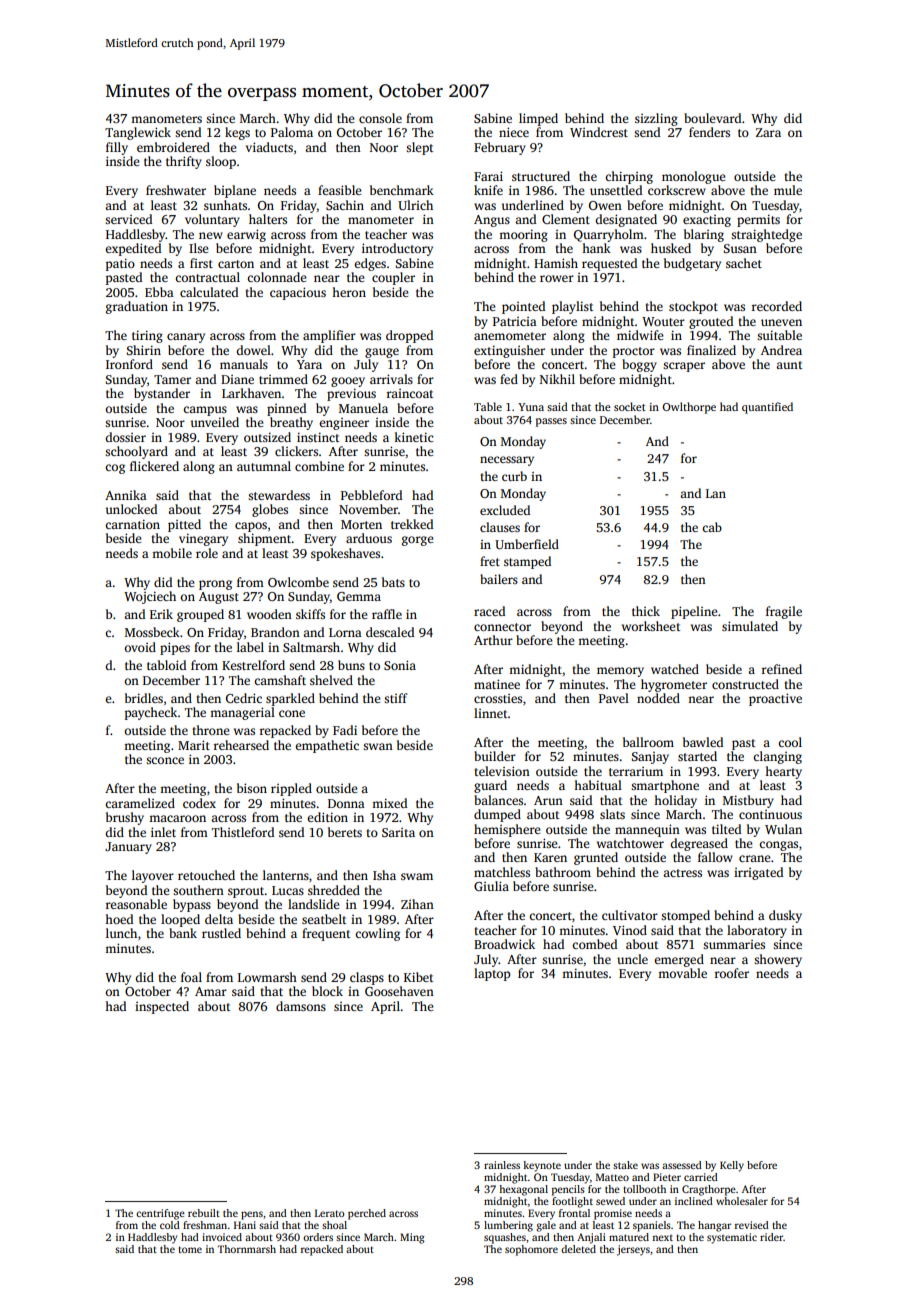 Image resolution: width=908 pixels, height=1316 pixels. I want to click on Zara, so click(768, 132).
